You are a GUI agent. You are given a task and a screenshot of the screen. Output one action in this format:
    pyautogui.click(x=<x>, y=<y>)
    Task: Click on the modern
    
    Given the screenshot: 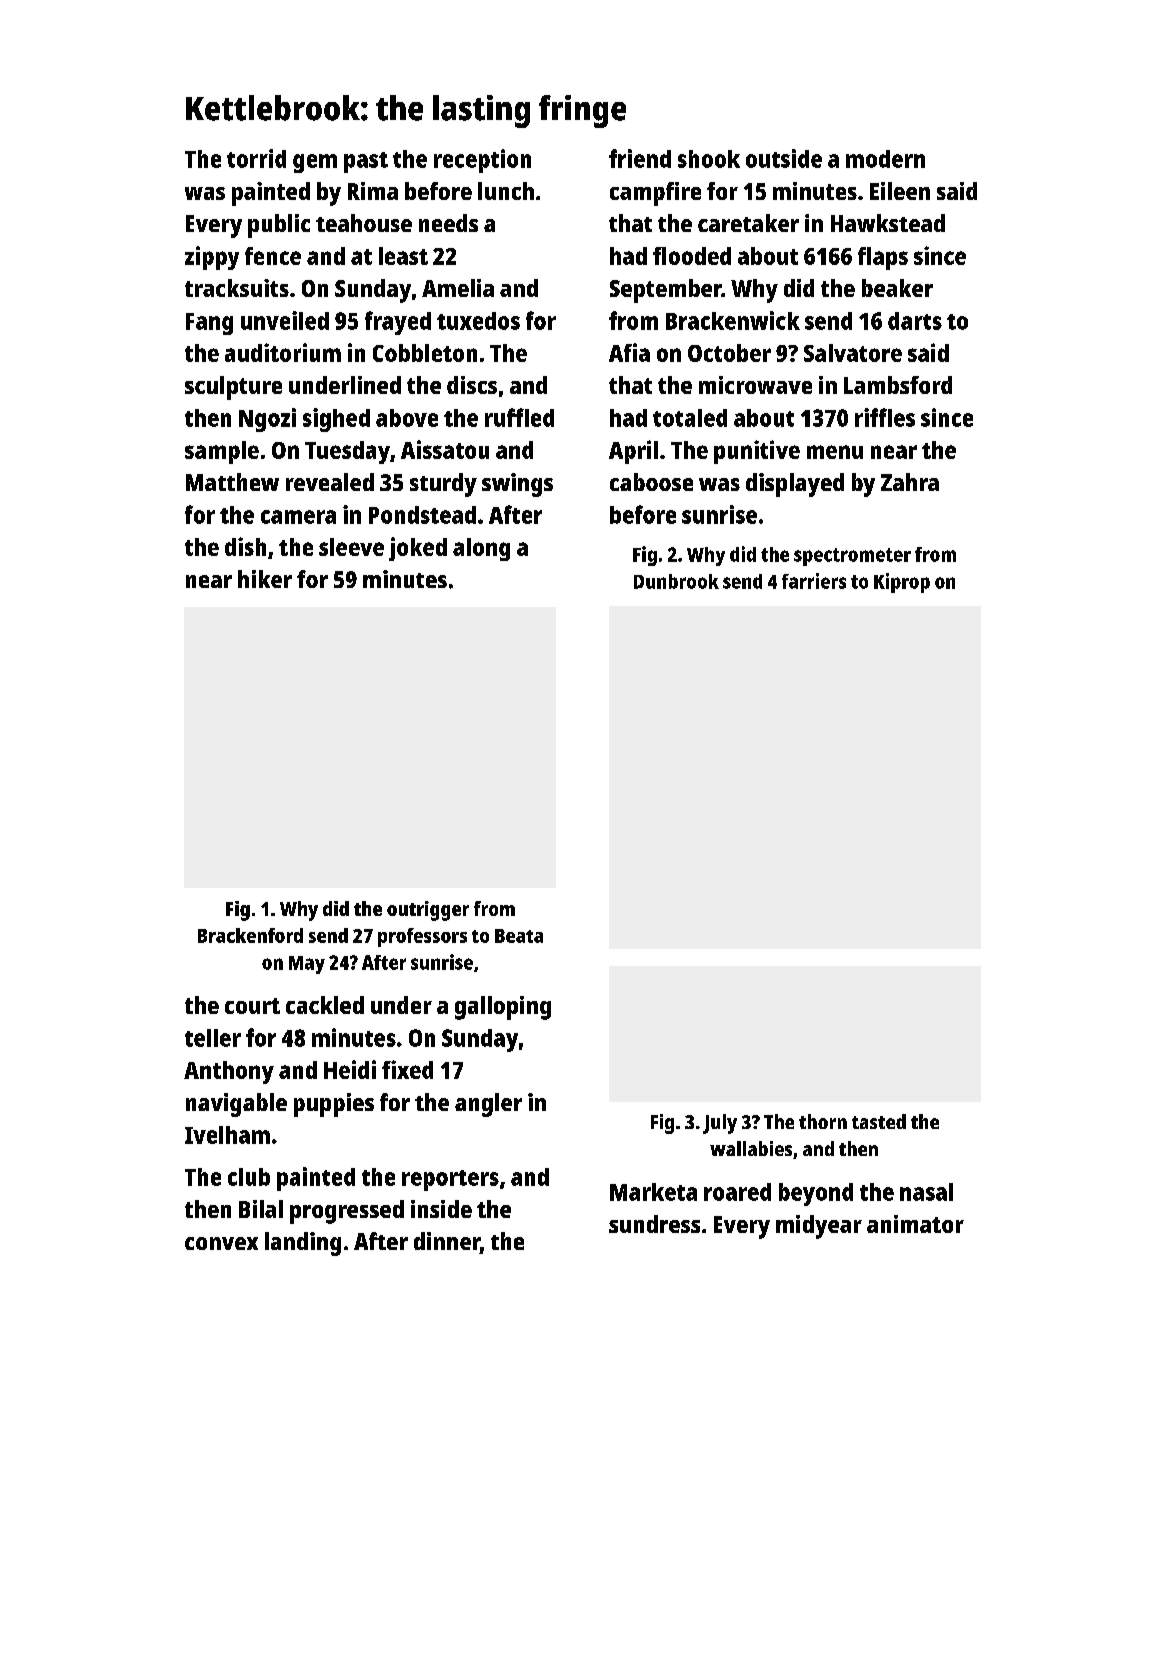 What is the action you would take?
    pyautogui.click(x=885, y=159)
